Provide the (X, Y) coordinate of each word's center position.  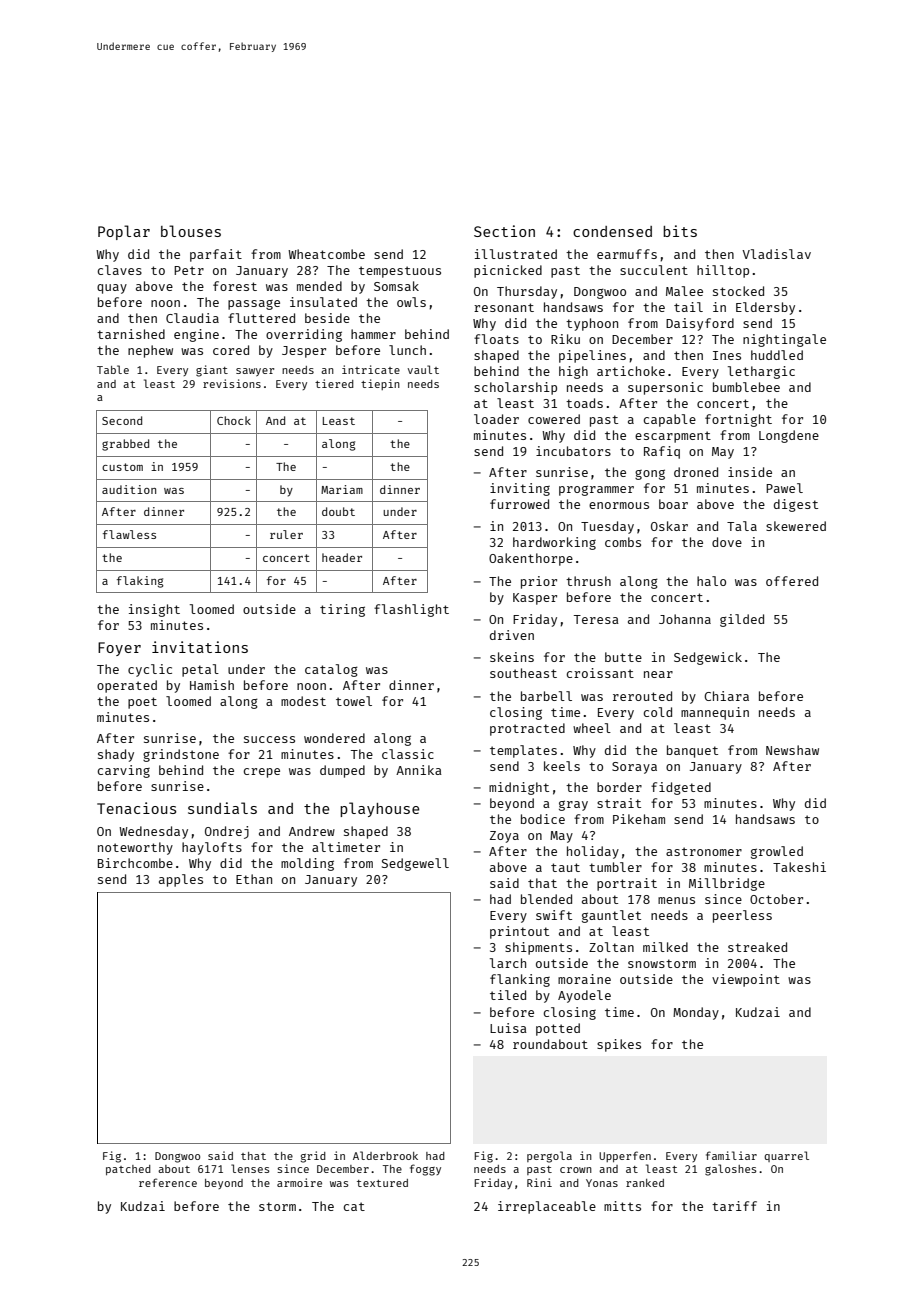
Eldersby (765, 308)
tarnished (131, 334)
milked (665, 947)
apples (181, 880)
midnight (519, 788)
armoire (299, 1182)
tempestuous (400, 272)
